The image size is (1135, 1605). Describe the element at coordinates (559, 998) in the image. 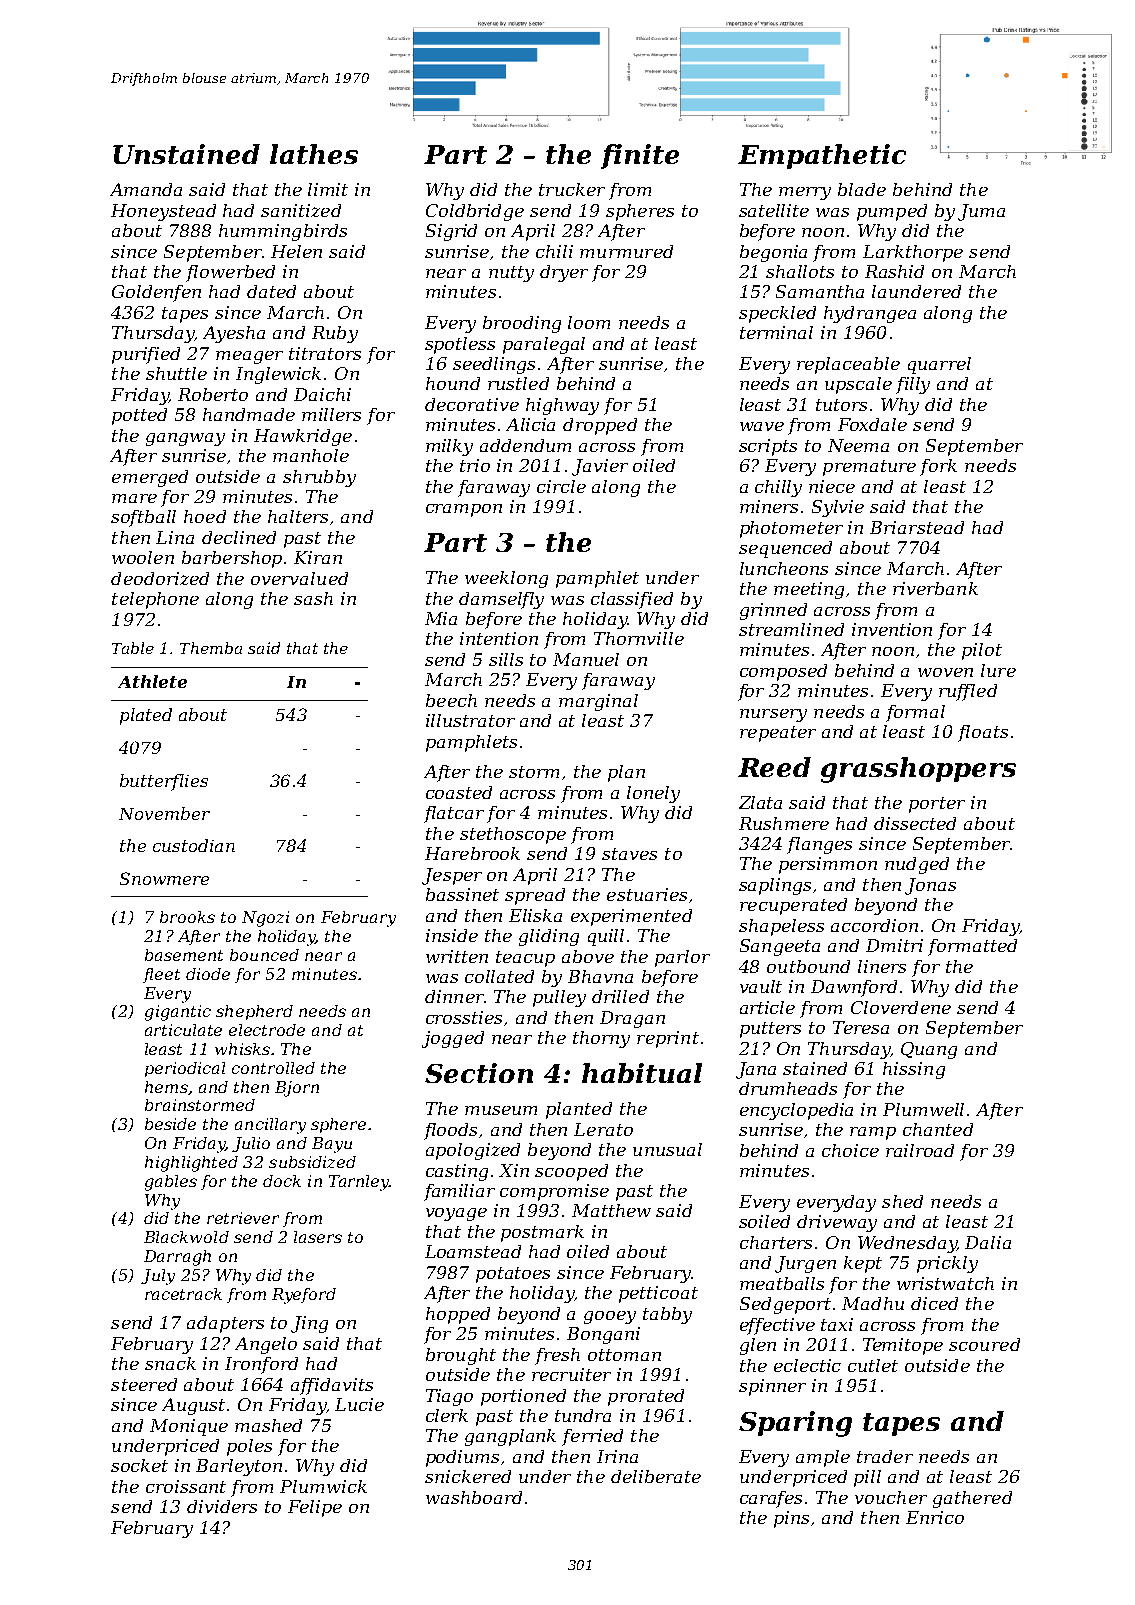

I see `pulley` at that location.
